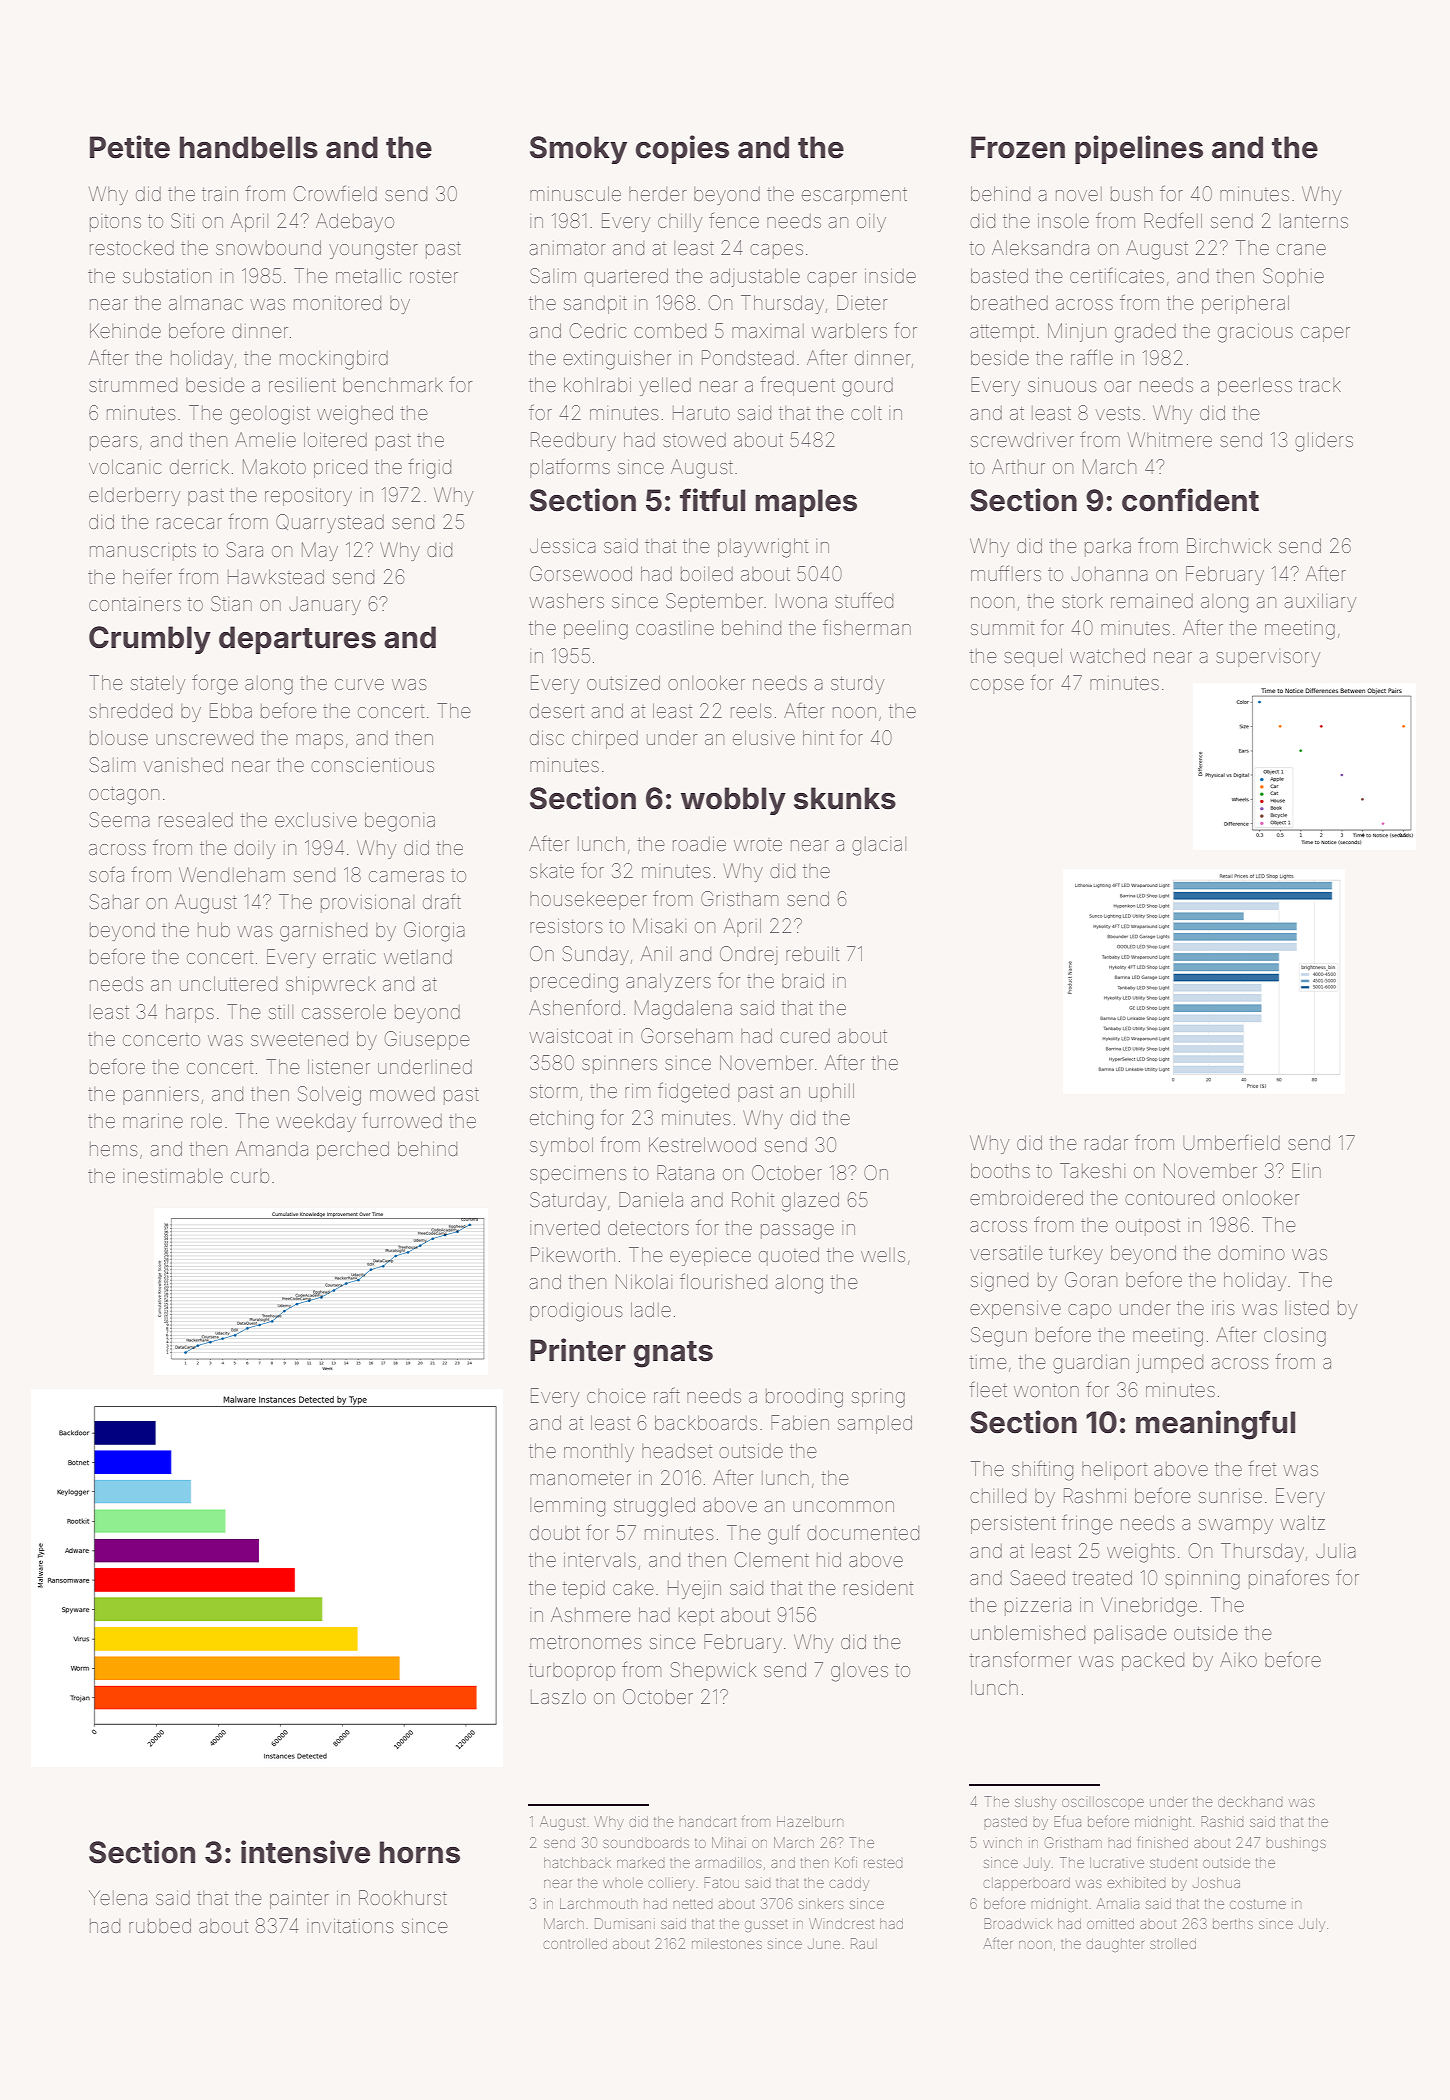  Describe the element at coordinates (1223, 1307) in the document. I see `iris` at that location.
